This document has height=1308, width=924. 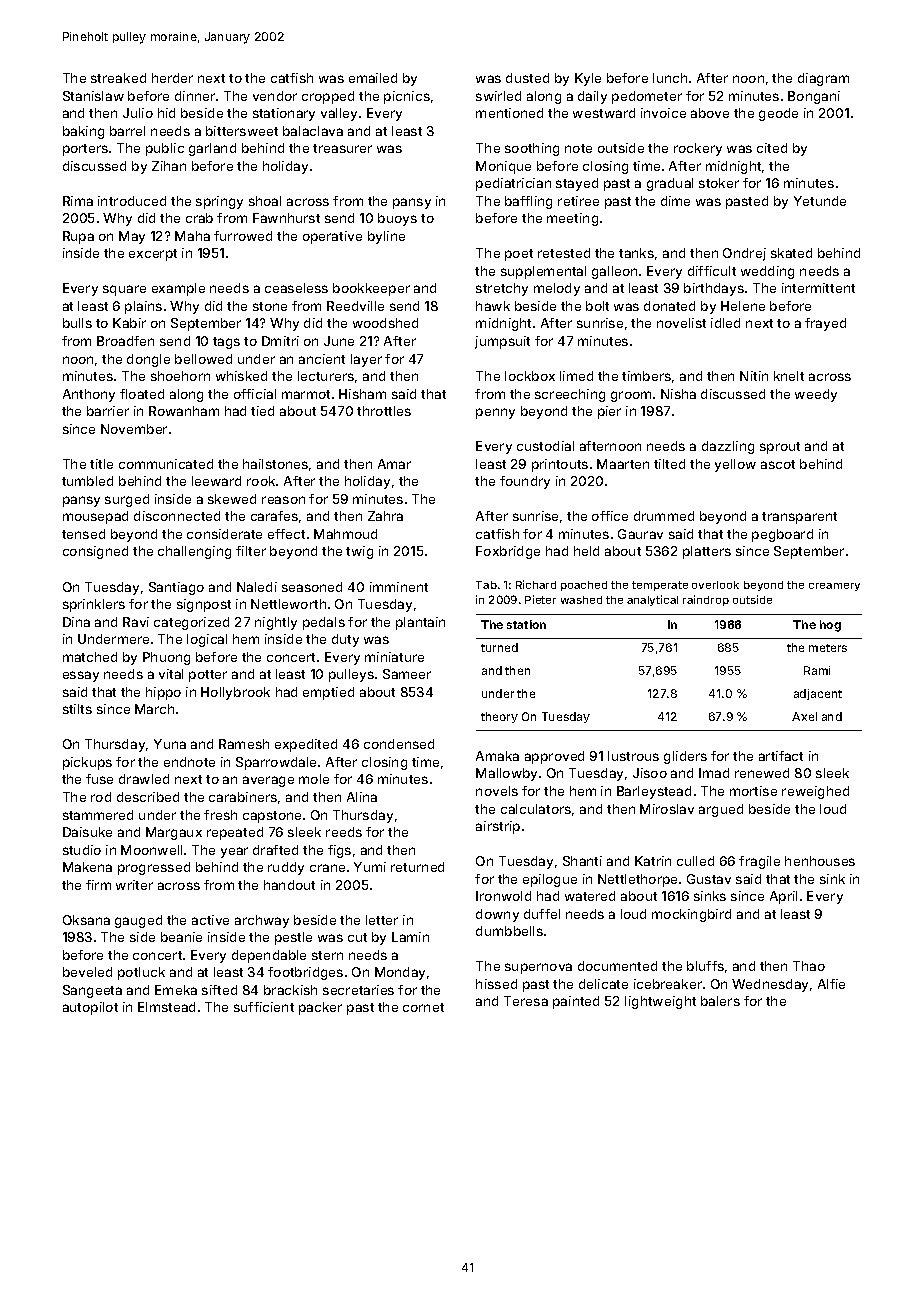 I want to click on platters, so click(x=707, y=552).
